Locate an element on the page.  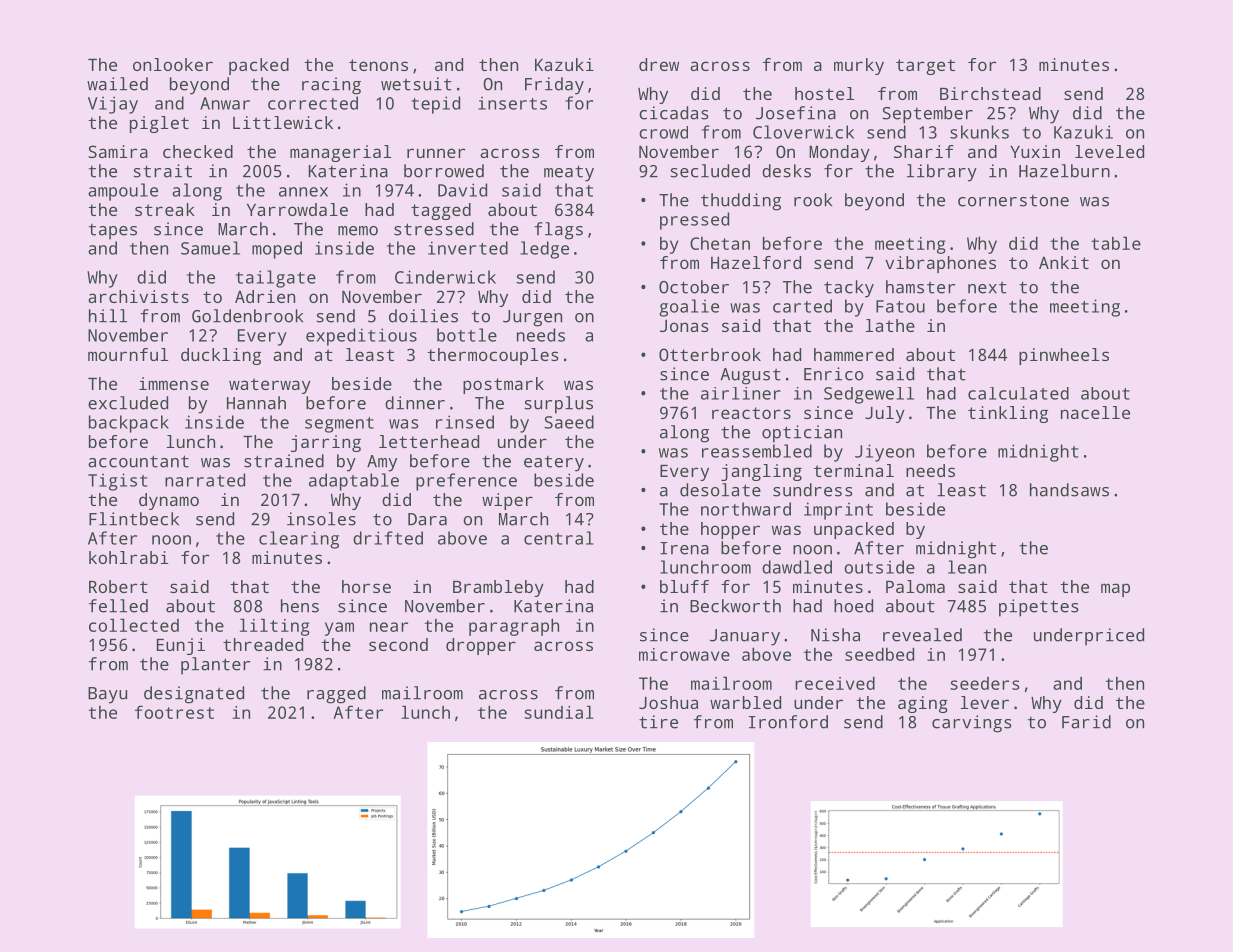
Ironford is located at coordinates (788, 722).
